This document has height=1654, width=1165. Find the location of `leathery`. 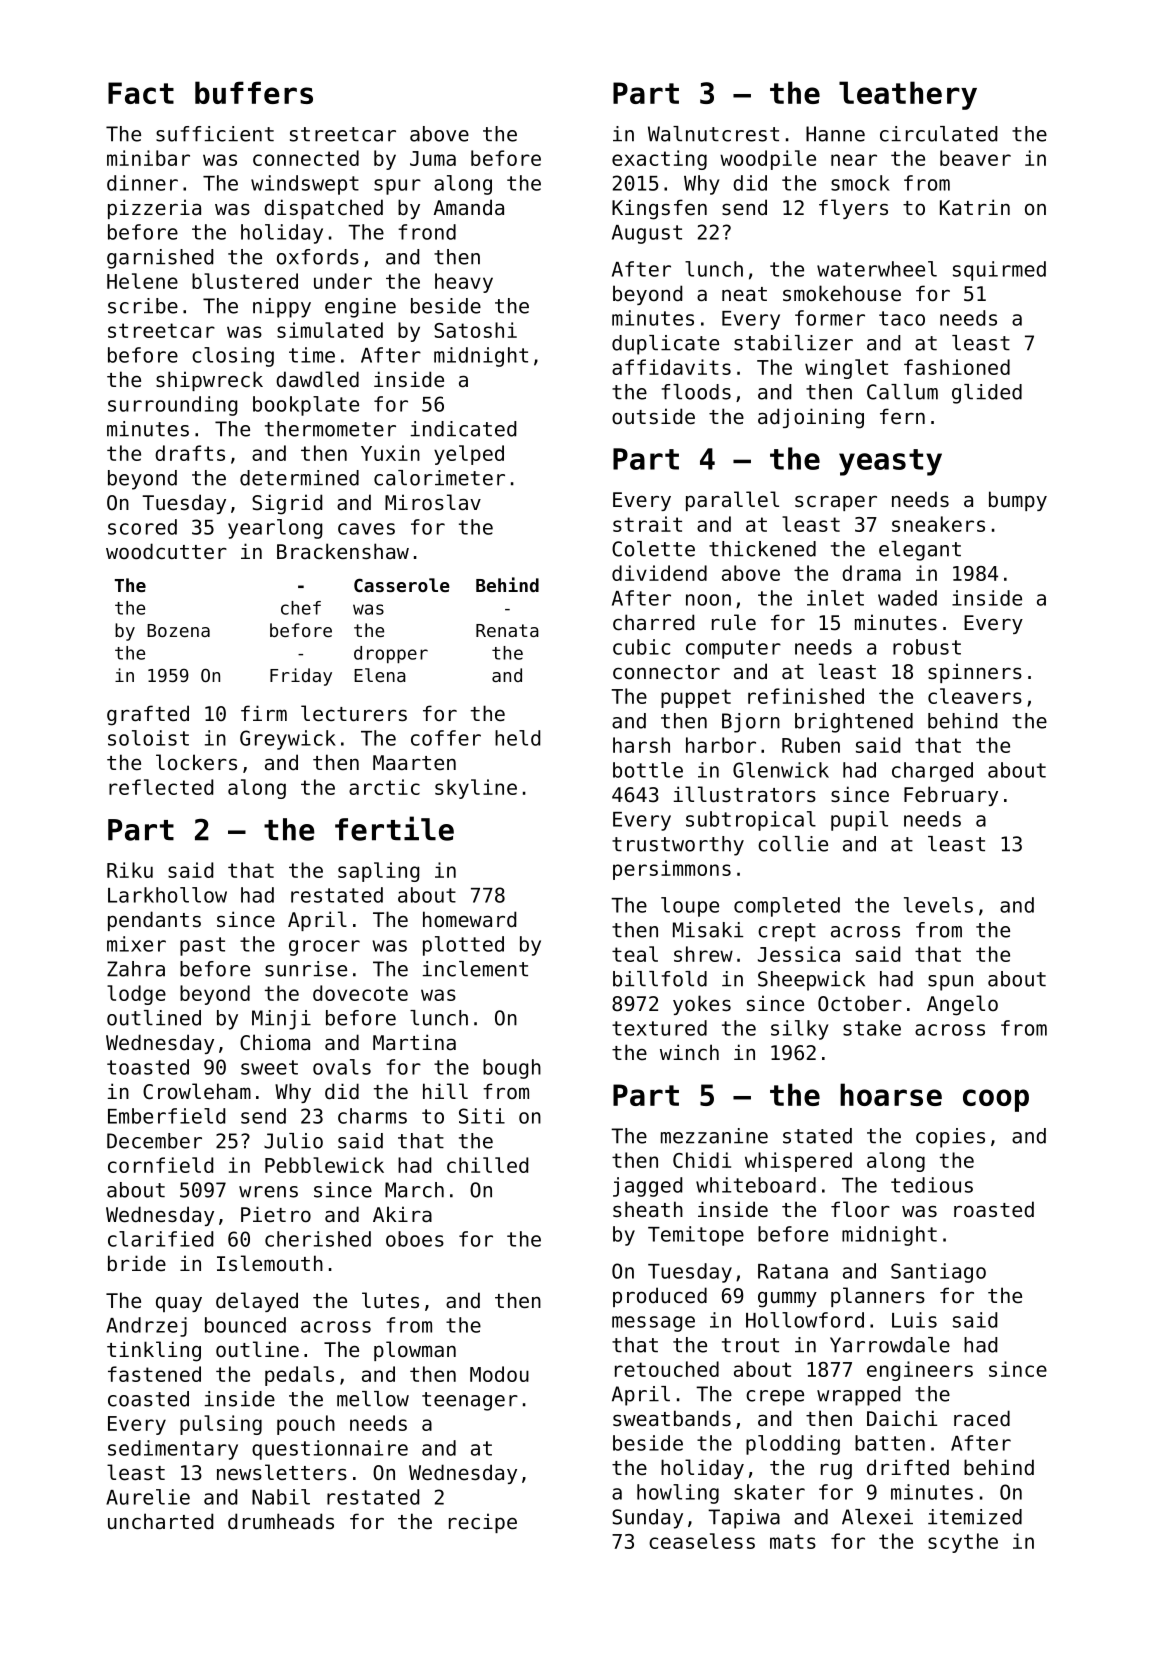

leathery is located at coordinates (908, 95).
